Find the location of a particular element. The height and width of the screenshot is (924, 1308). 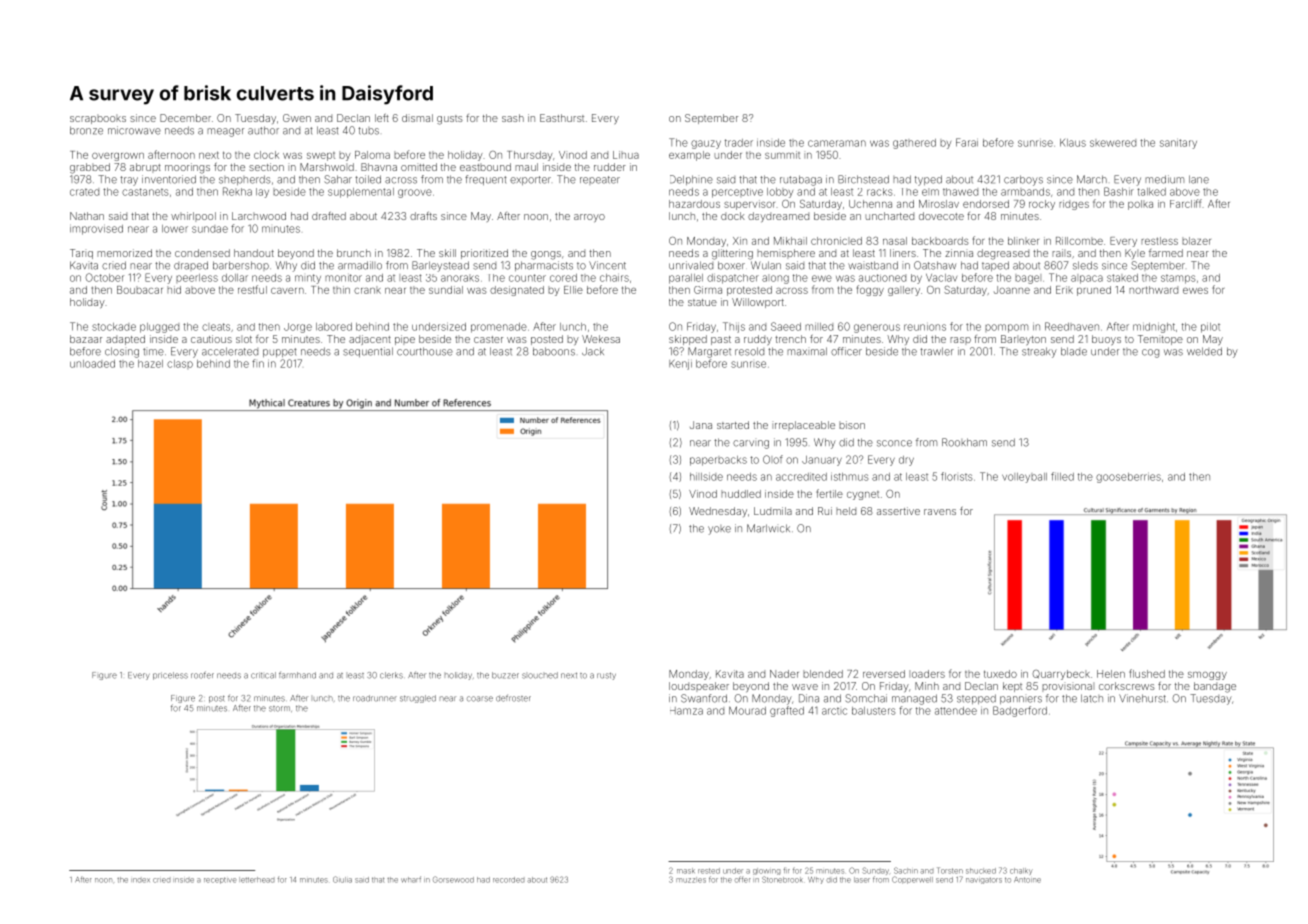

grafted is located at coordinates (787, 711).
